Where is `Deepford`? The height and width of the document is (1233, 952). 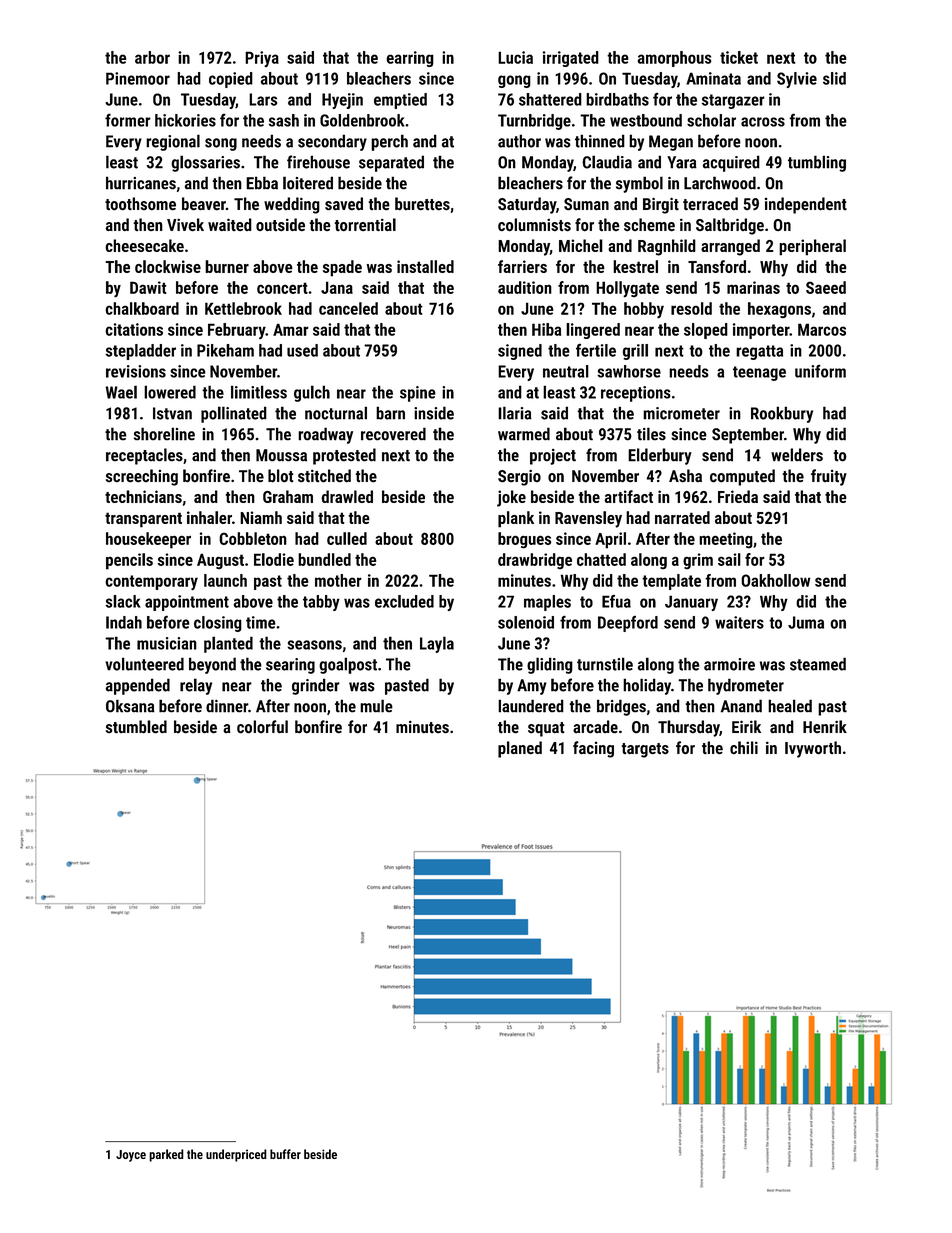 Deepford is located at coordinates (628, 624).
